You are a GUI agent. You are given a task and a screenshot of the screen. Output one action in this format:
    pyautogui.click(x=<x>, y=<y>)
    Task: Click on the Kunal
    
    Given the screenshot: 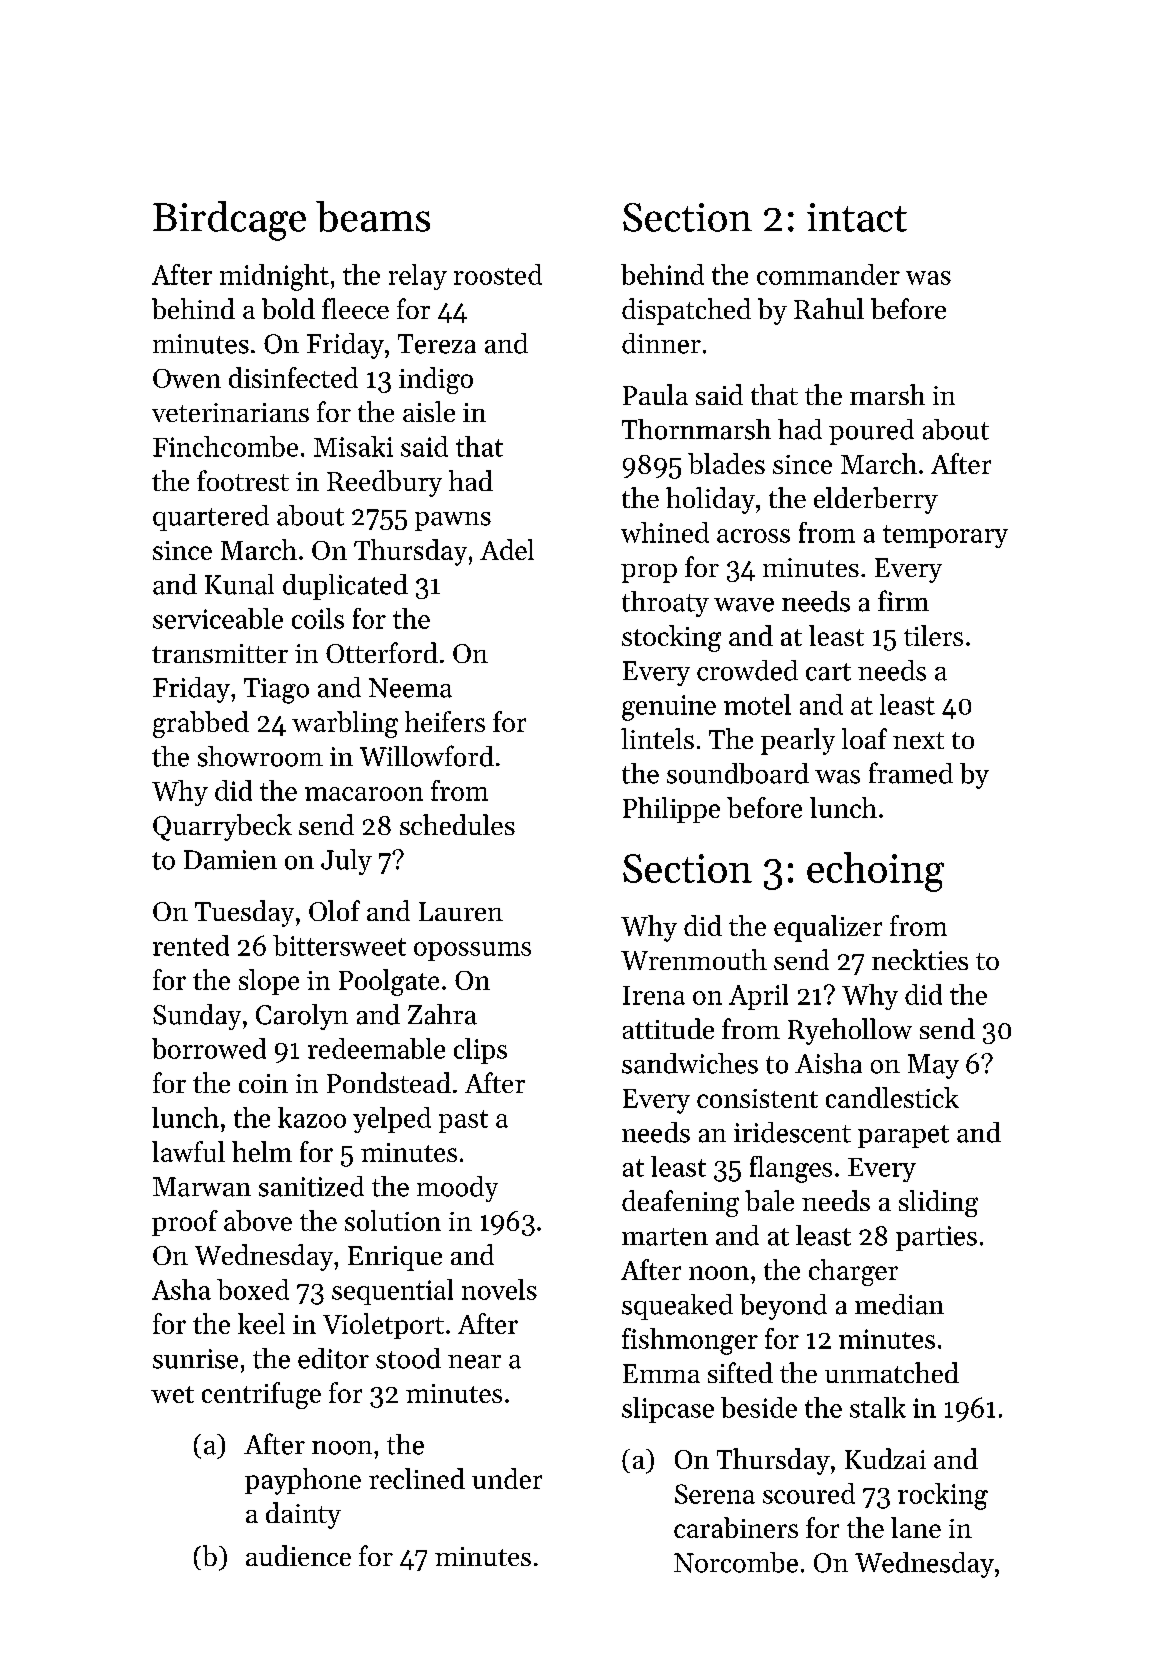 What is the action you would take?
    pyautogui.click(x=239, y=584)
